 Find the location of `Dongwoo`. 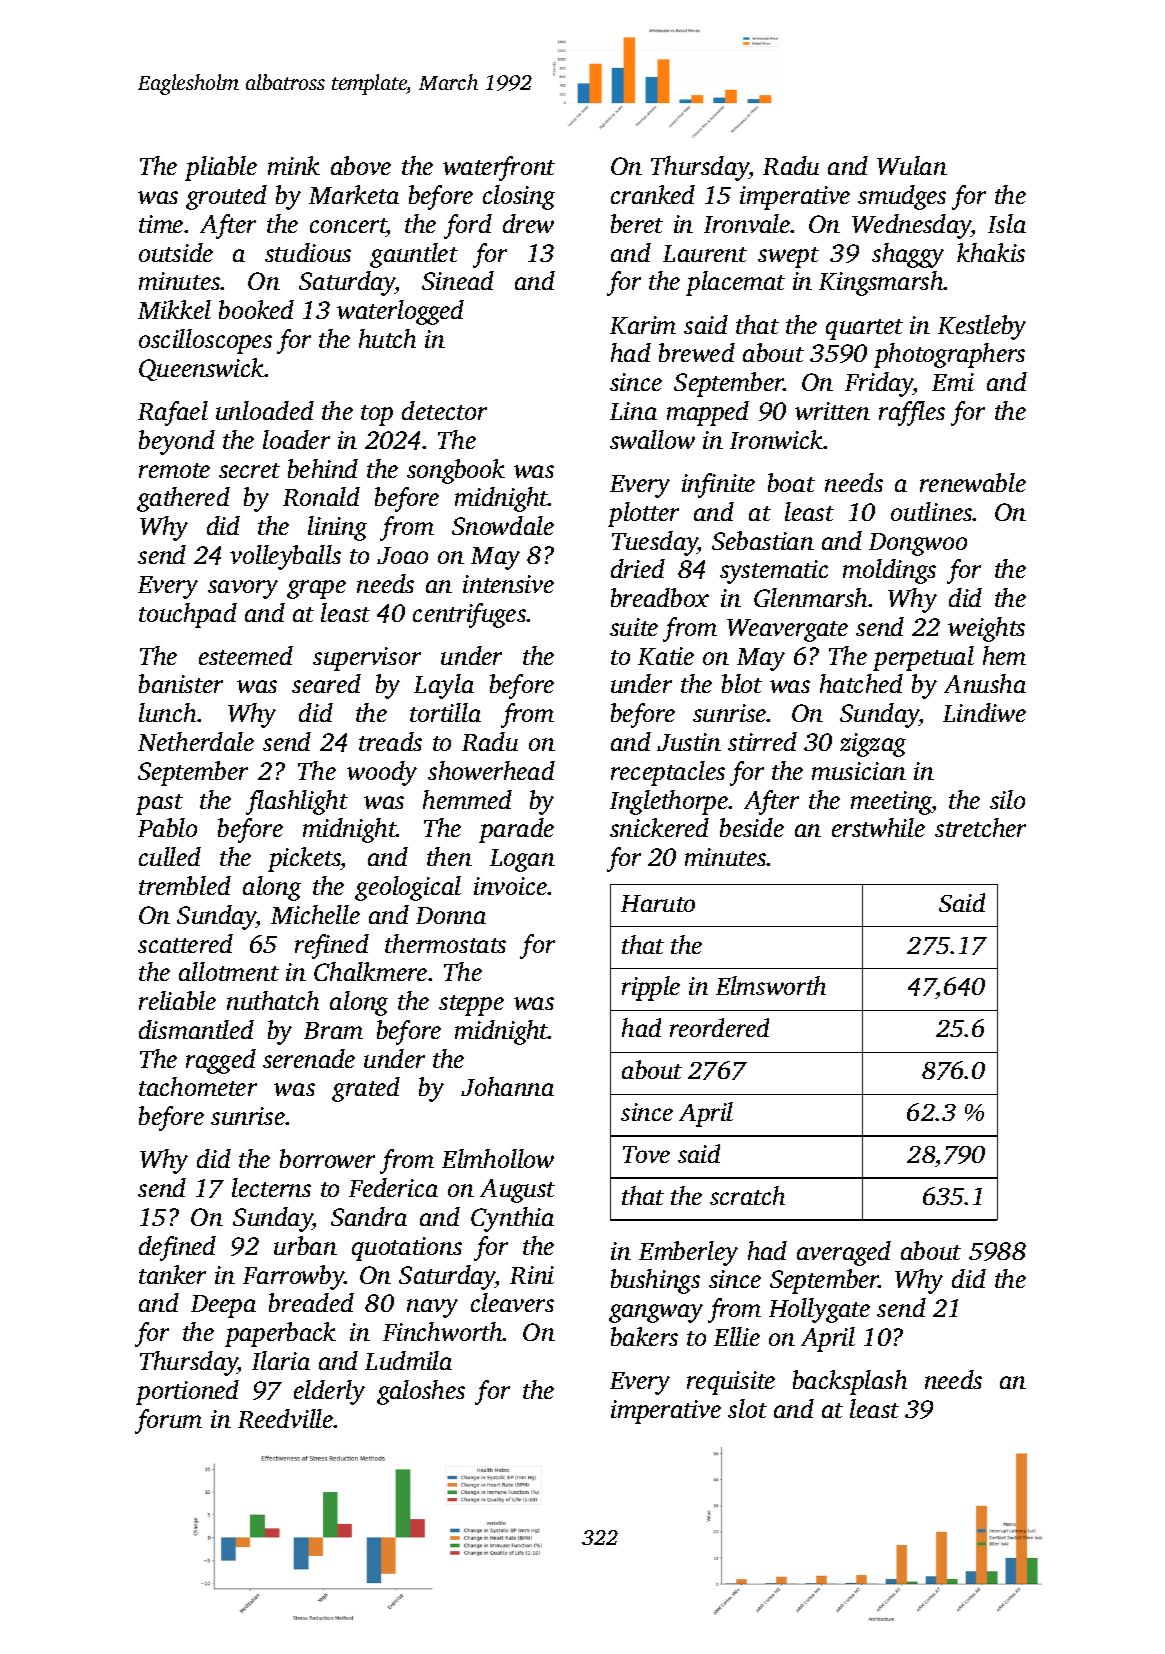

Dongwoo is located at coordinates (918, 544).
